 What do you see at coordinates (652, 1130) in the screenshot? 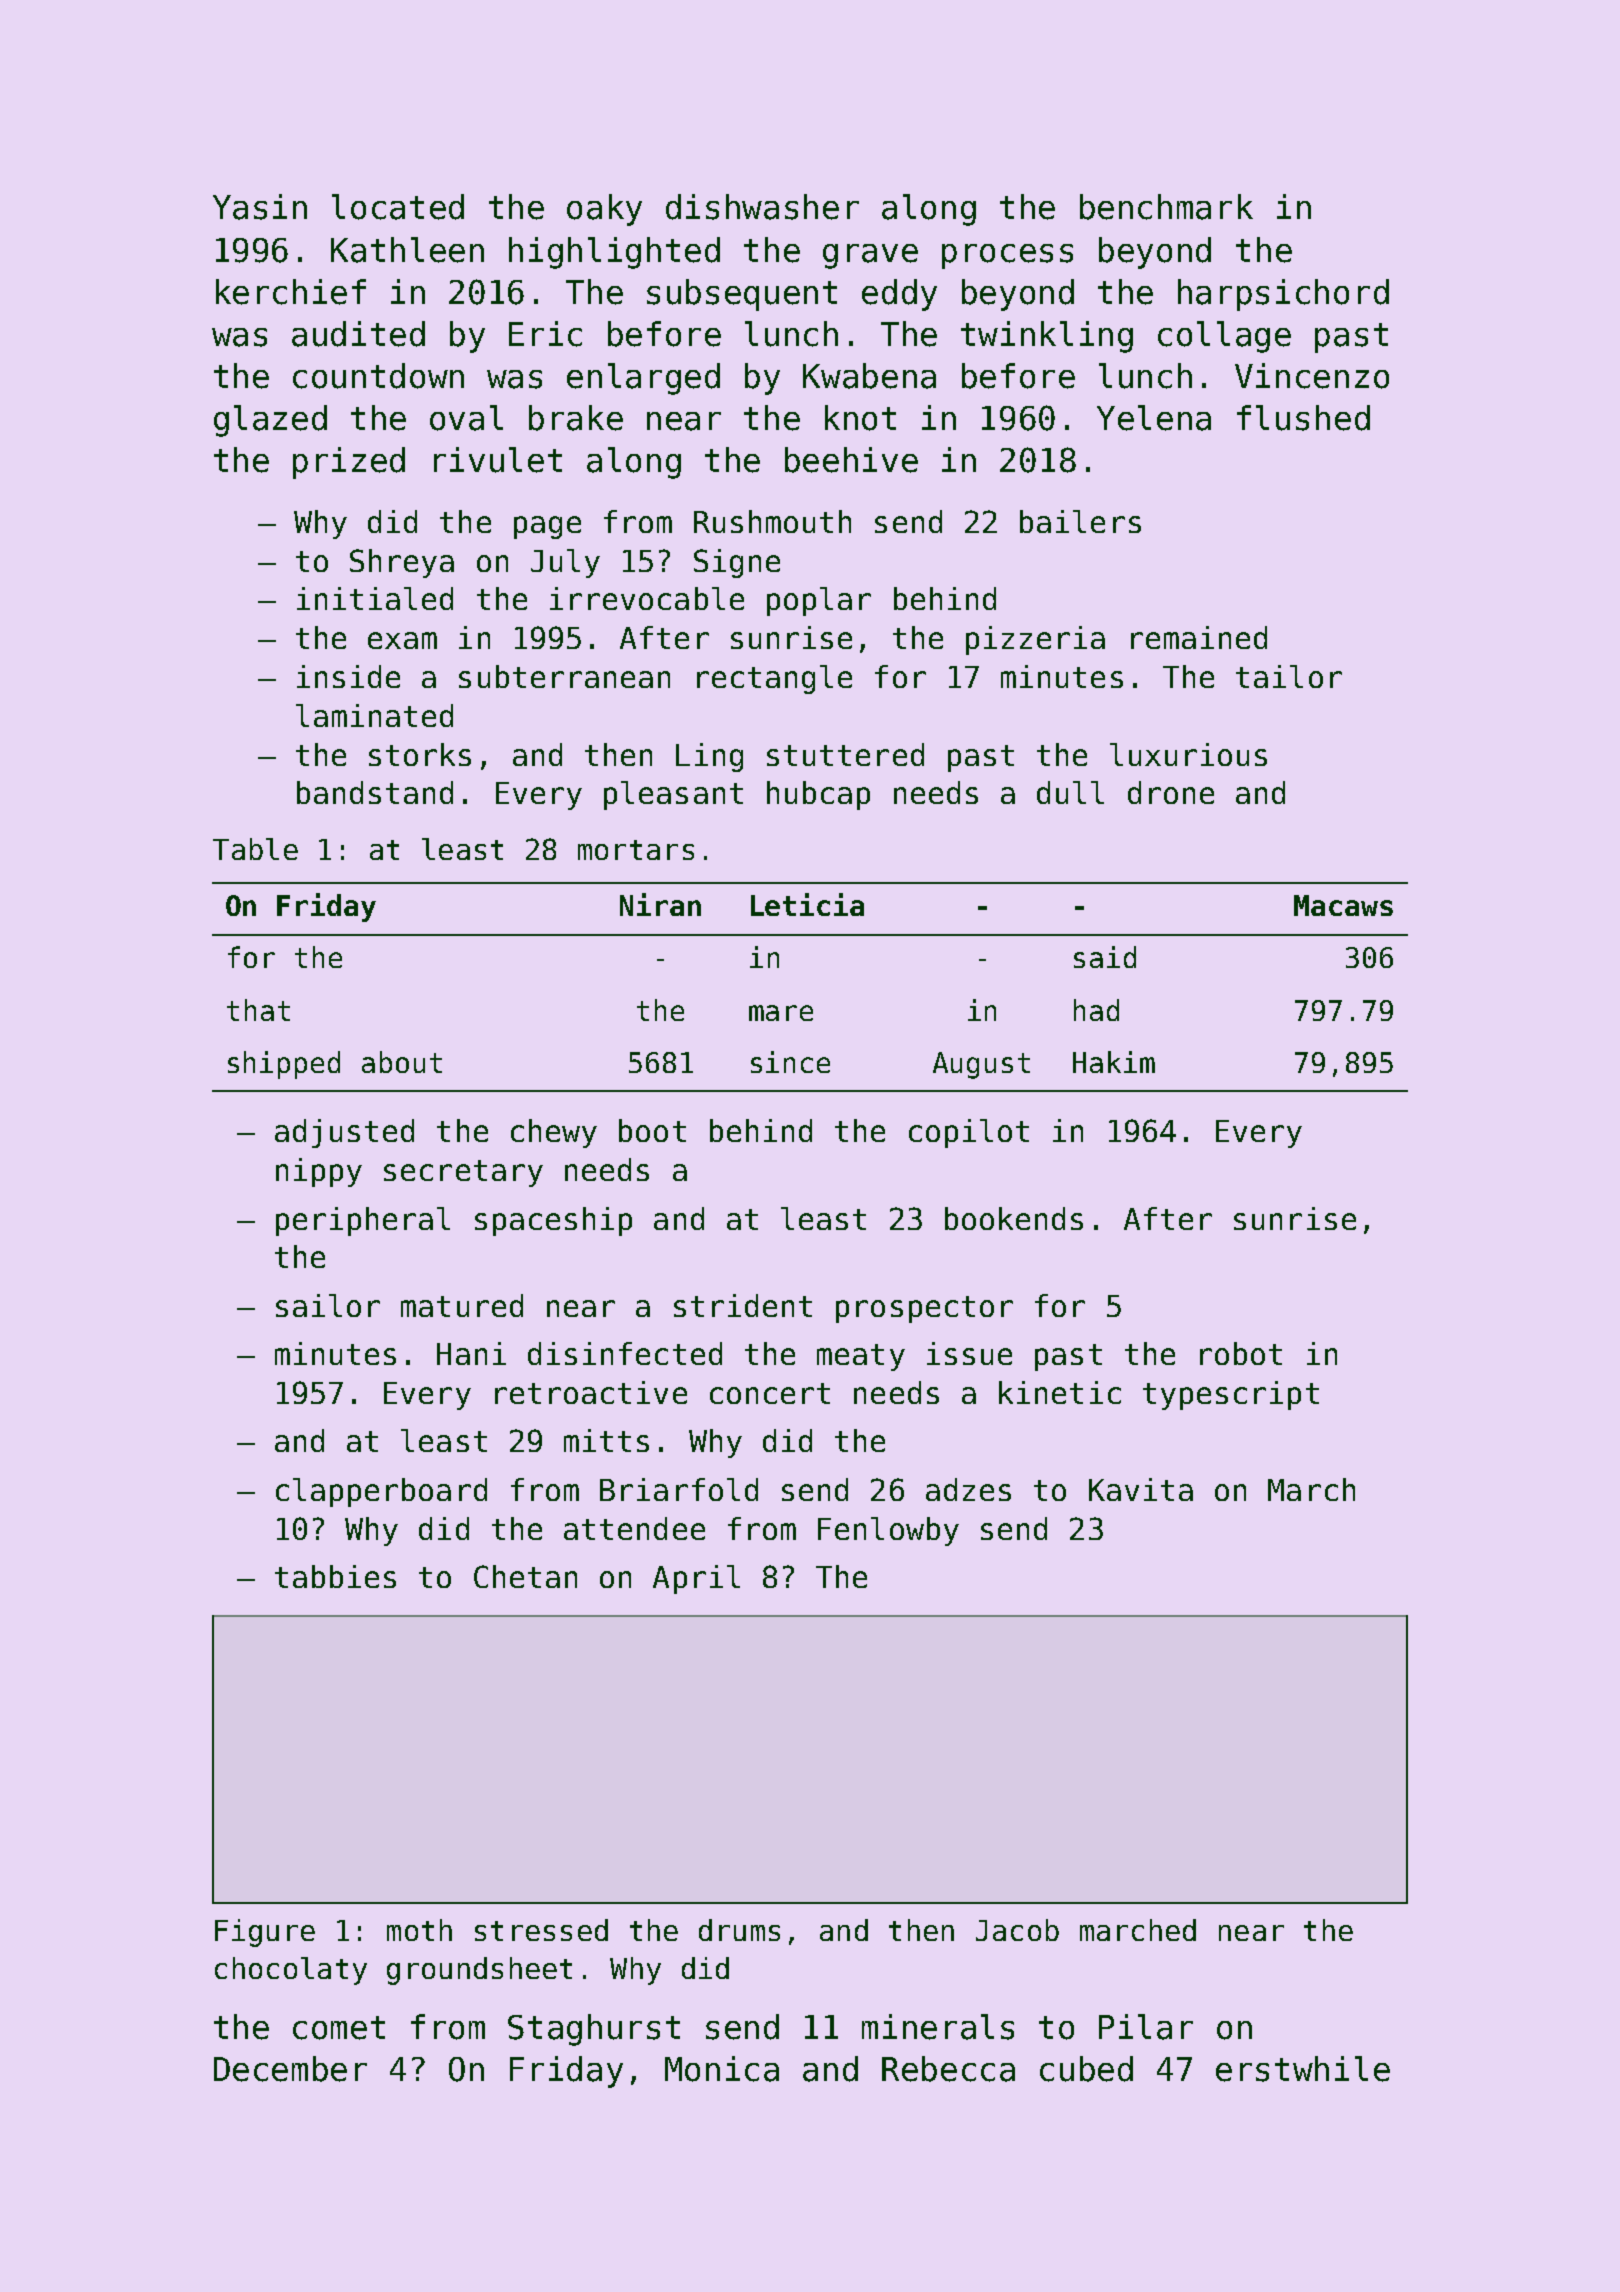
I see `boot` at bounding box center [652, 1130].
